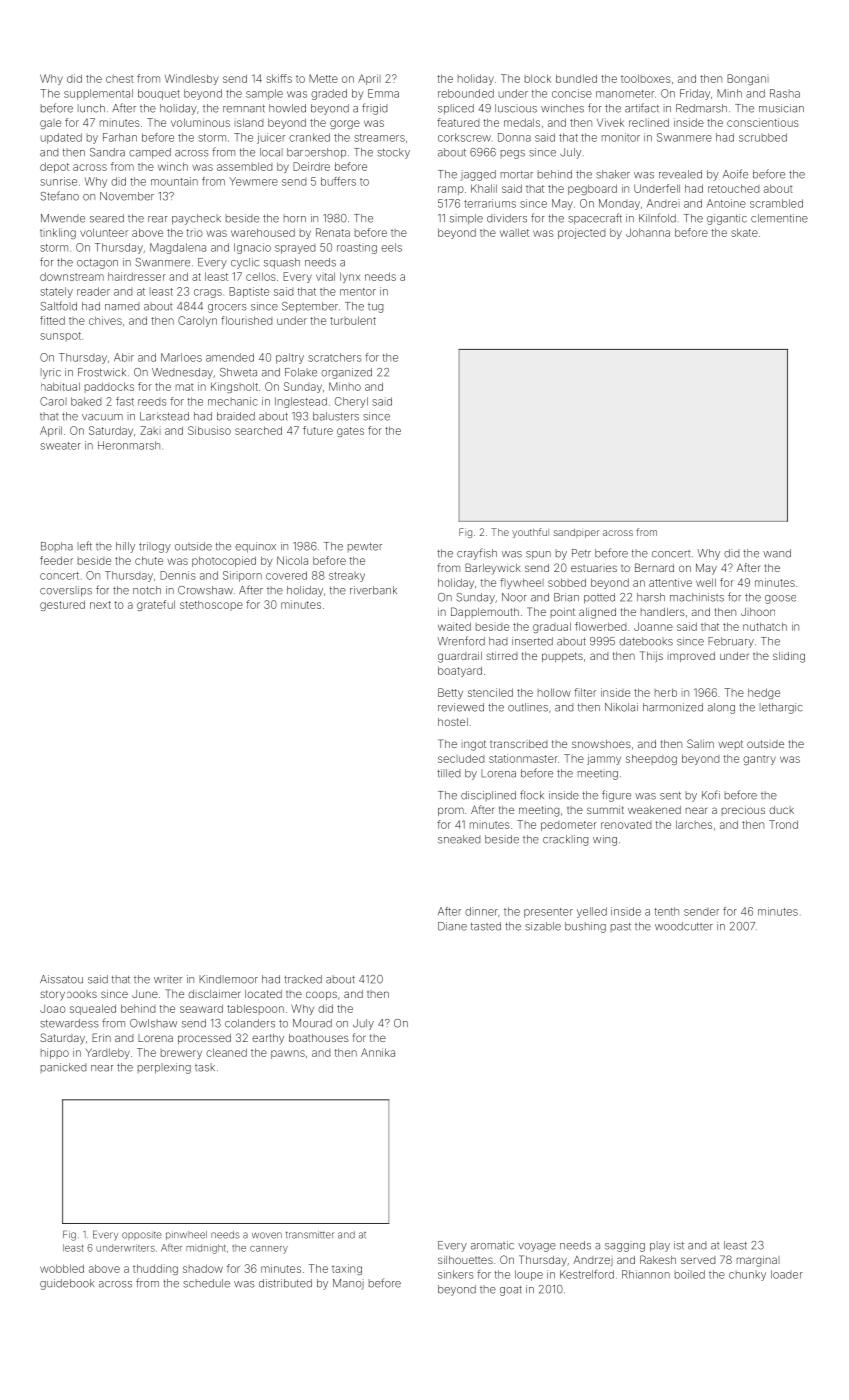  What do you see at coordinates (129, 445) in the screenshot?
I see `Heronmarsh` at bounding box center [129, 445].
